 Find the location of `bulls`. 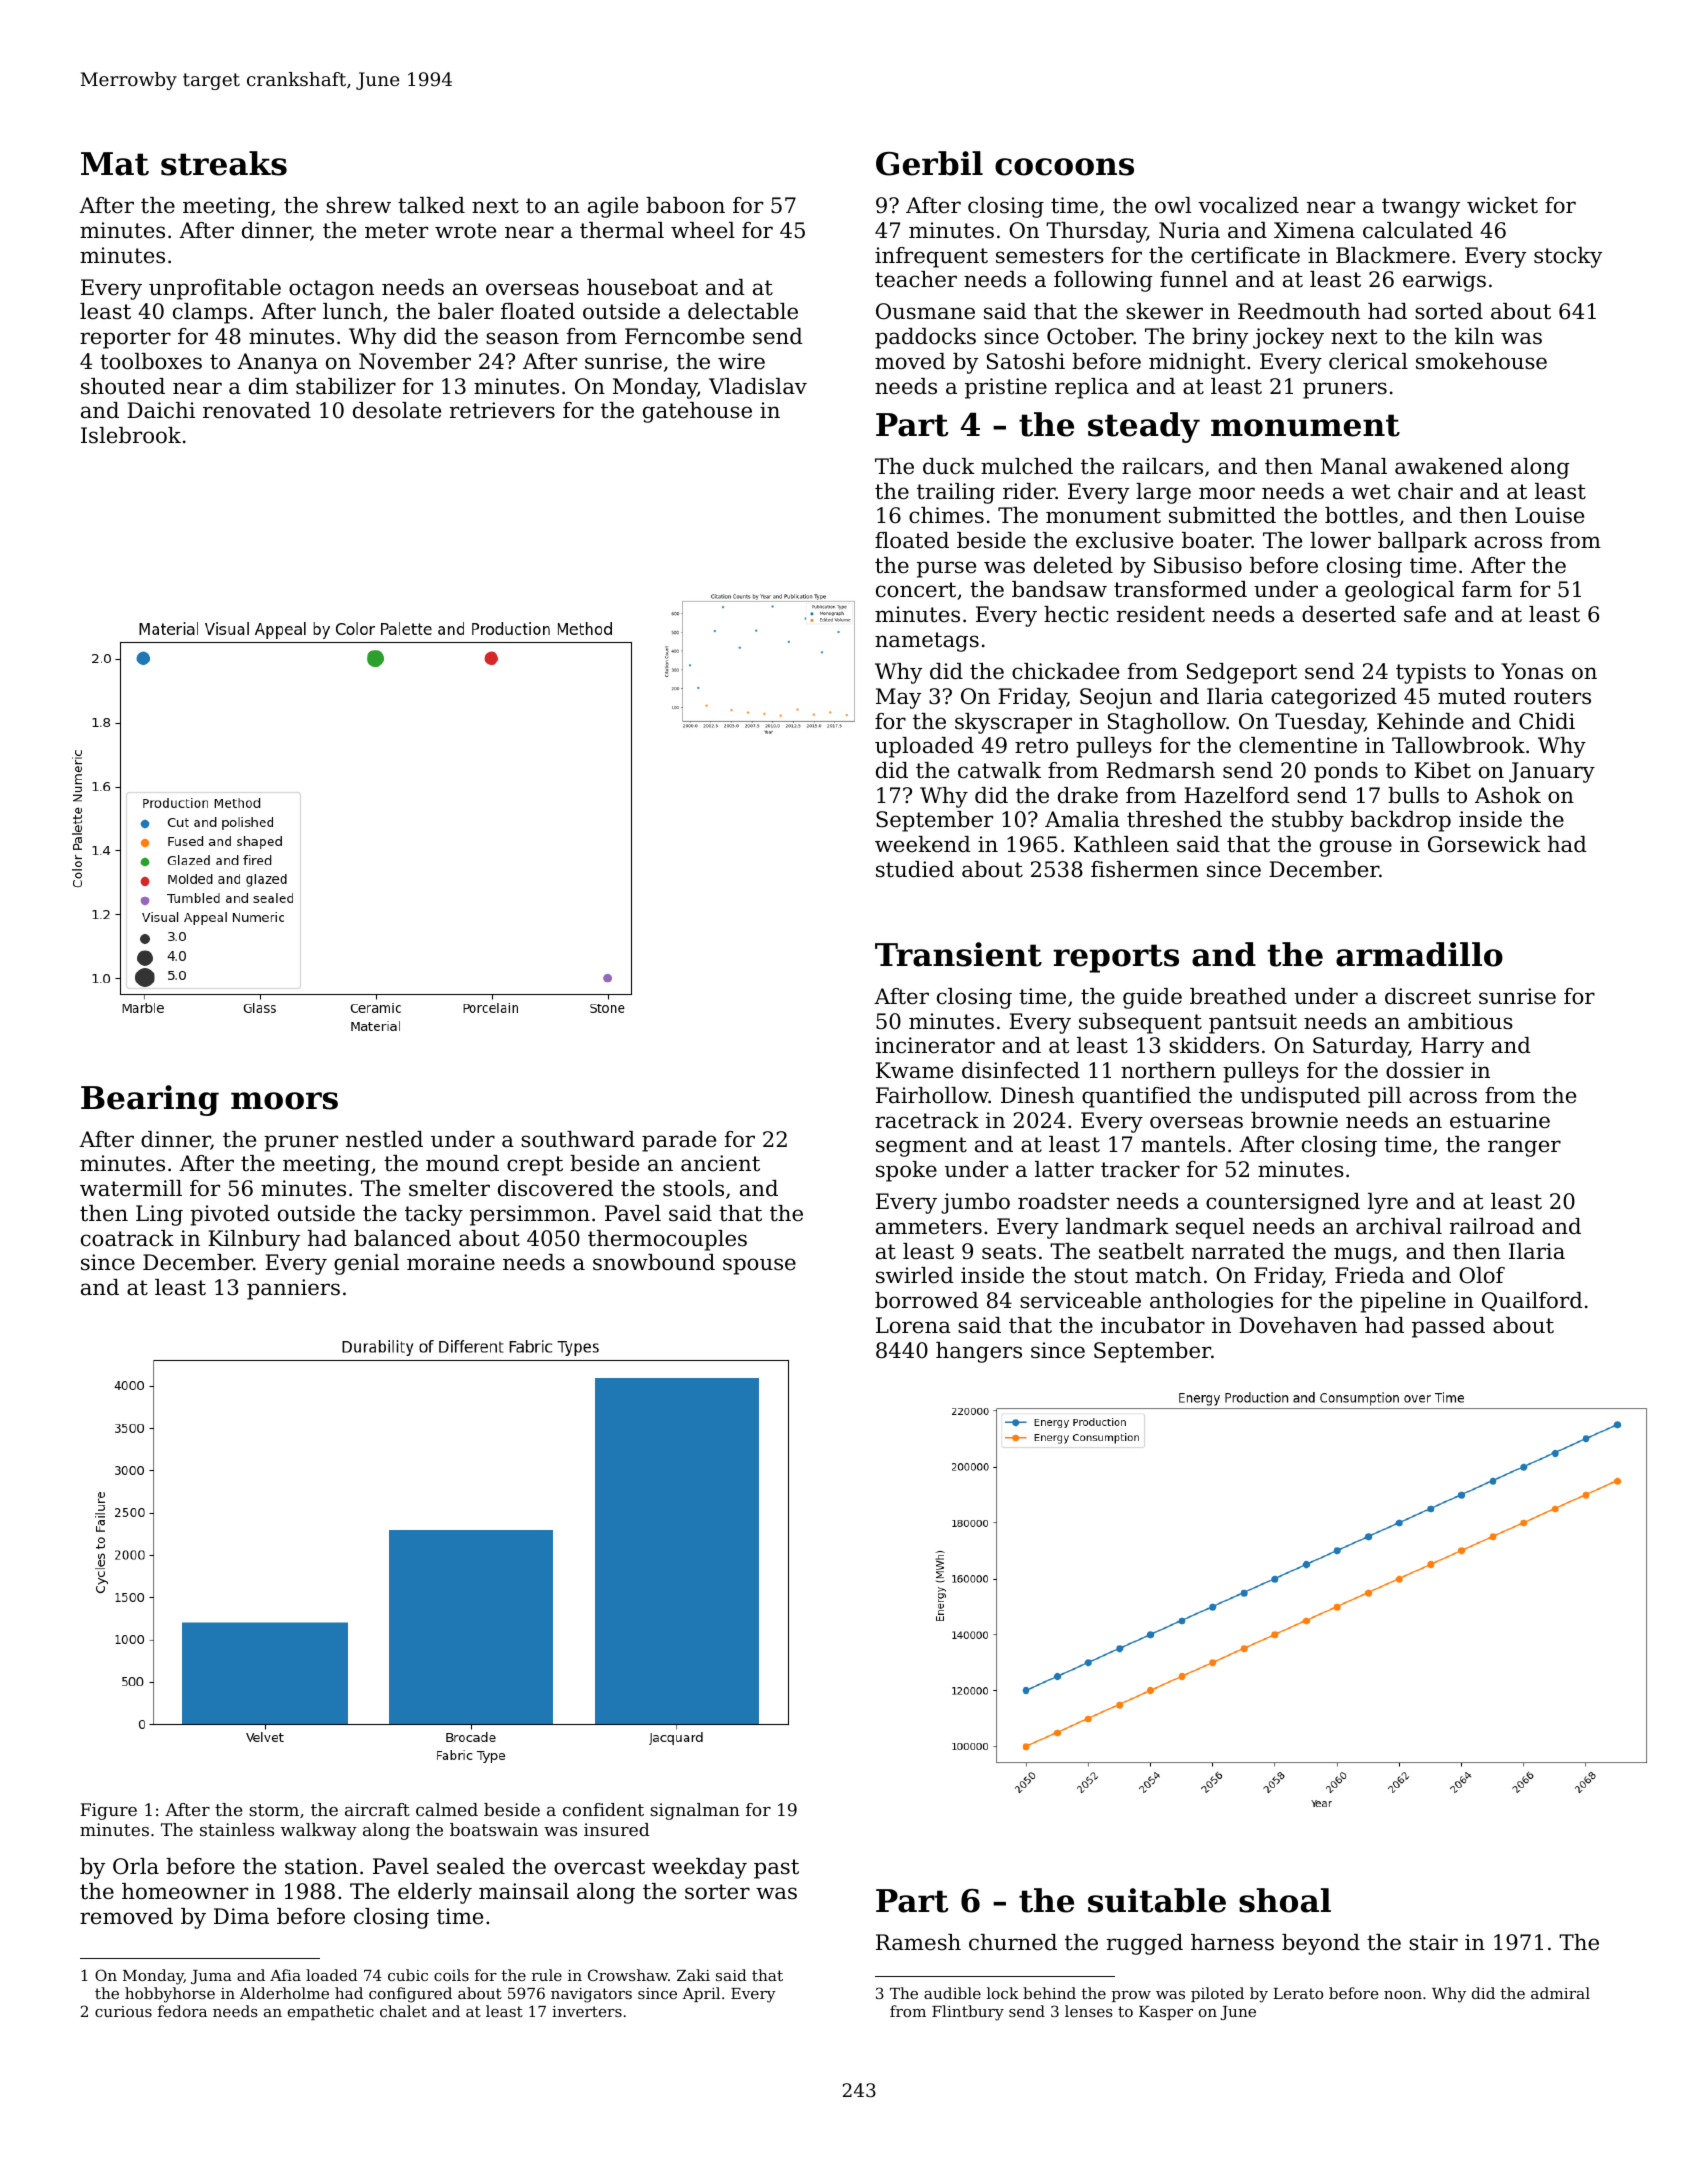

bulls is located at coordinates (1413, 795).
